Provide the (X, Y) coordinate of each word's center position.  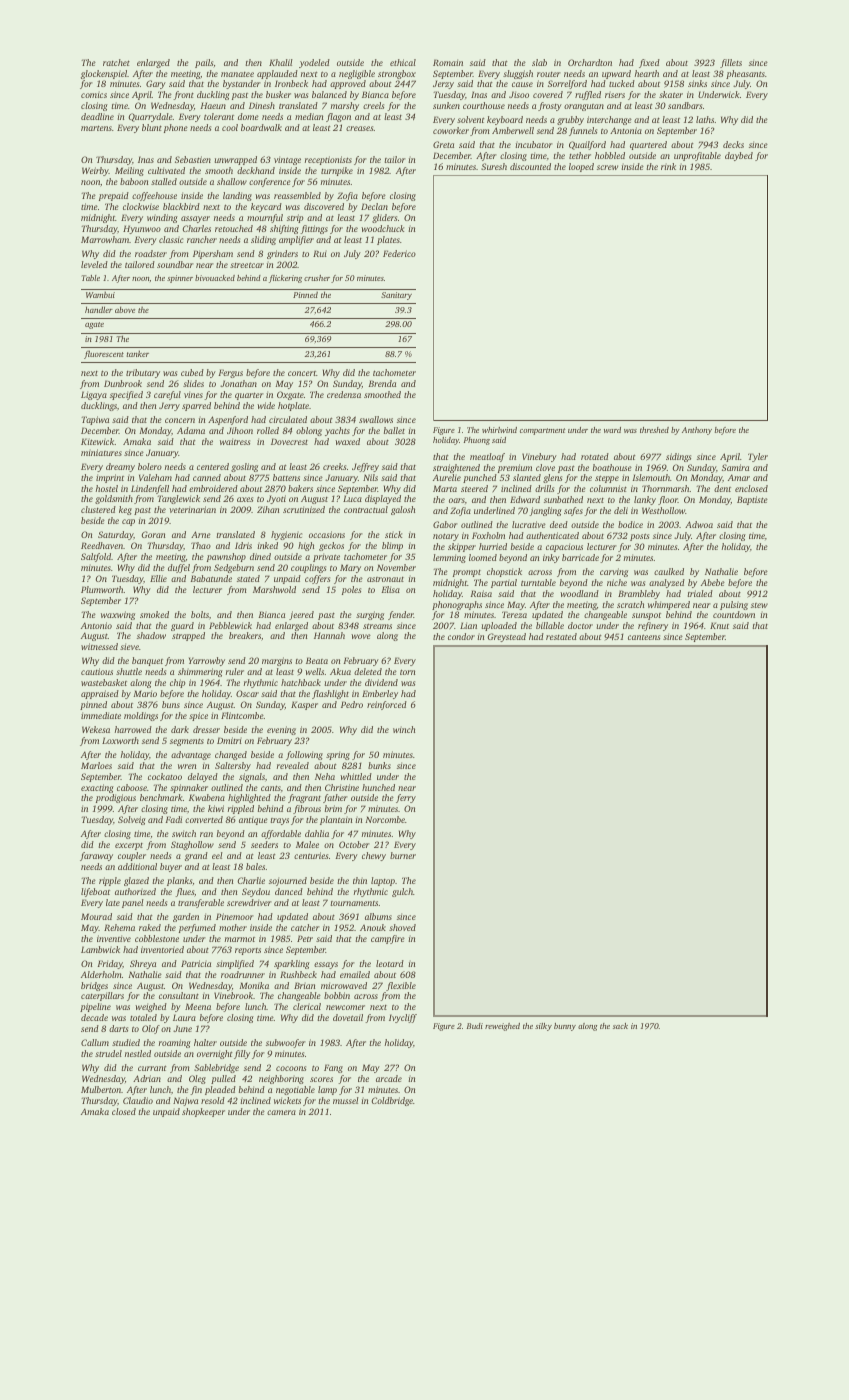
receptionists (328, 160)
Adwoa (699, 524)
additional (137, 866)
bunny (565, 1027)
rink (668, 166)
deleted (368, 671)
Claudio (138, 1100)
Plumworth (102, 589)
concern (180, 420)
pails (204, 63)
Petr (305, 938)
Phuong (476, 441)
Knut (719, 625)
